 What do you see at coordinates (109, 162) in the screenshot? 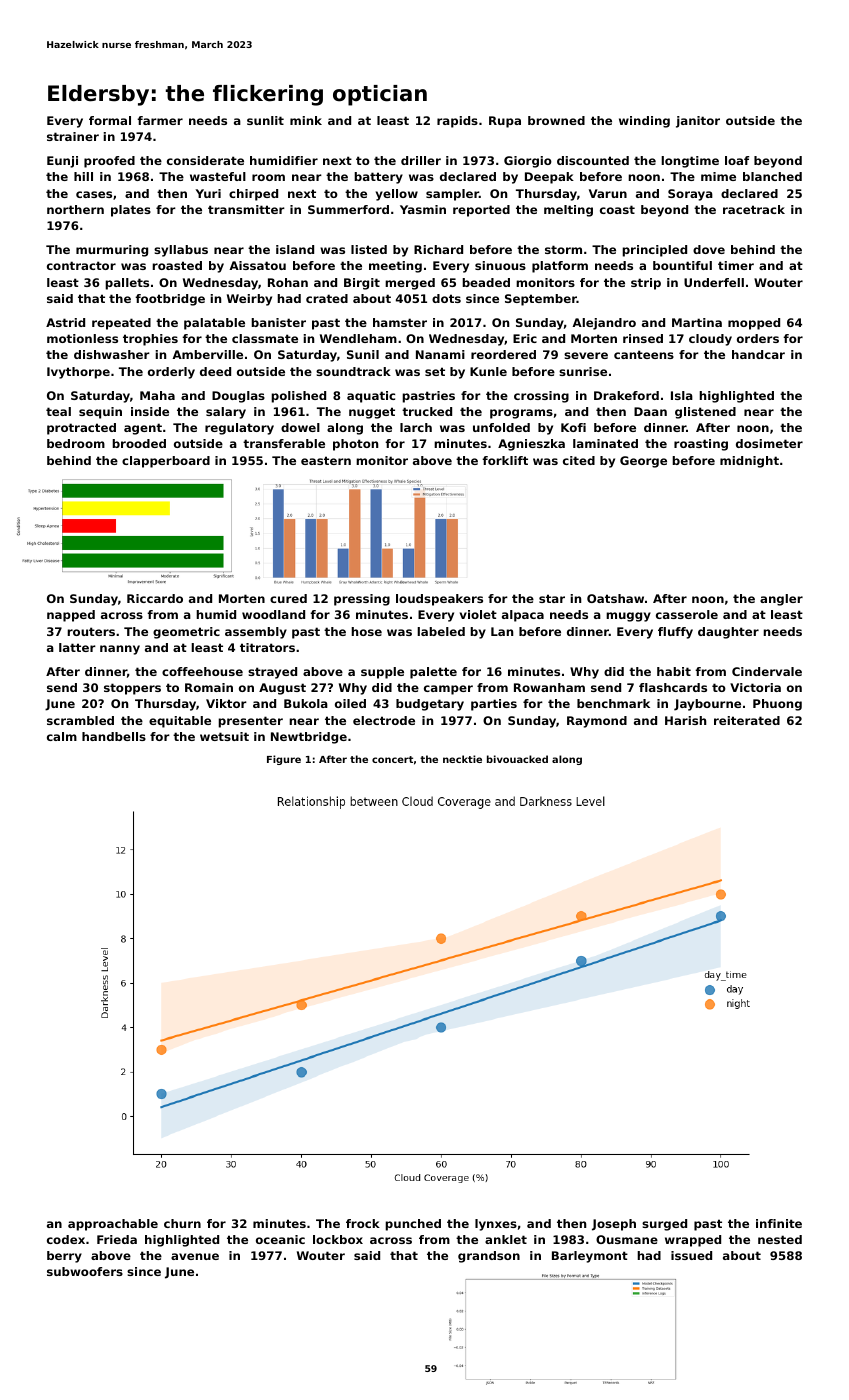
I see `proofed` at bounding box center [109, 162].
